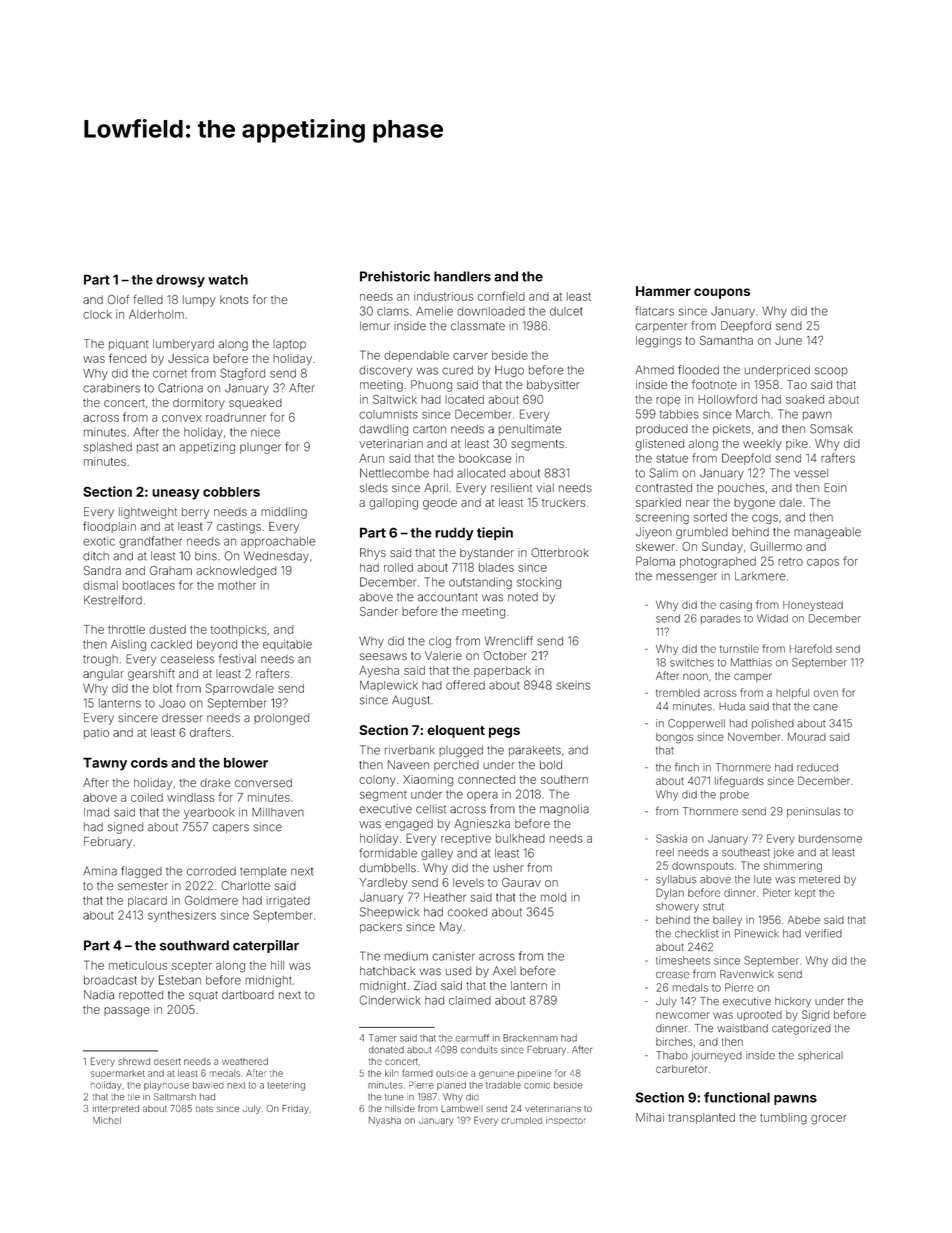 The image size is (952, 1233). What do you see at coordinates (383, 884) in the screenshot?
I see `Yardleby` at bounding box center [383, 884].
